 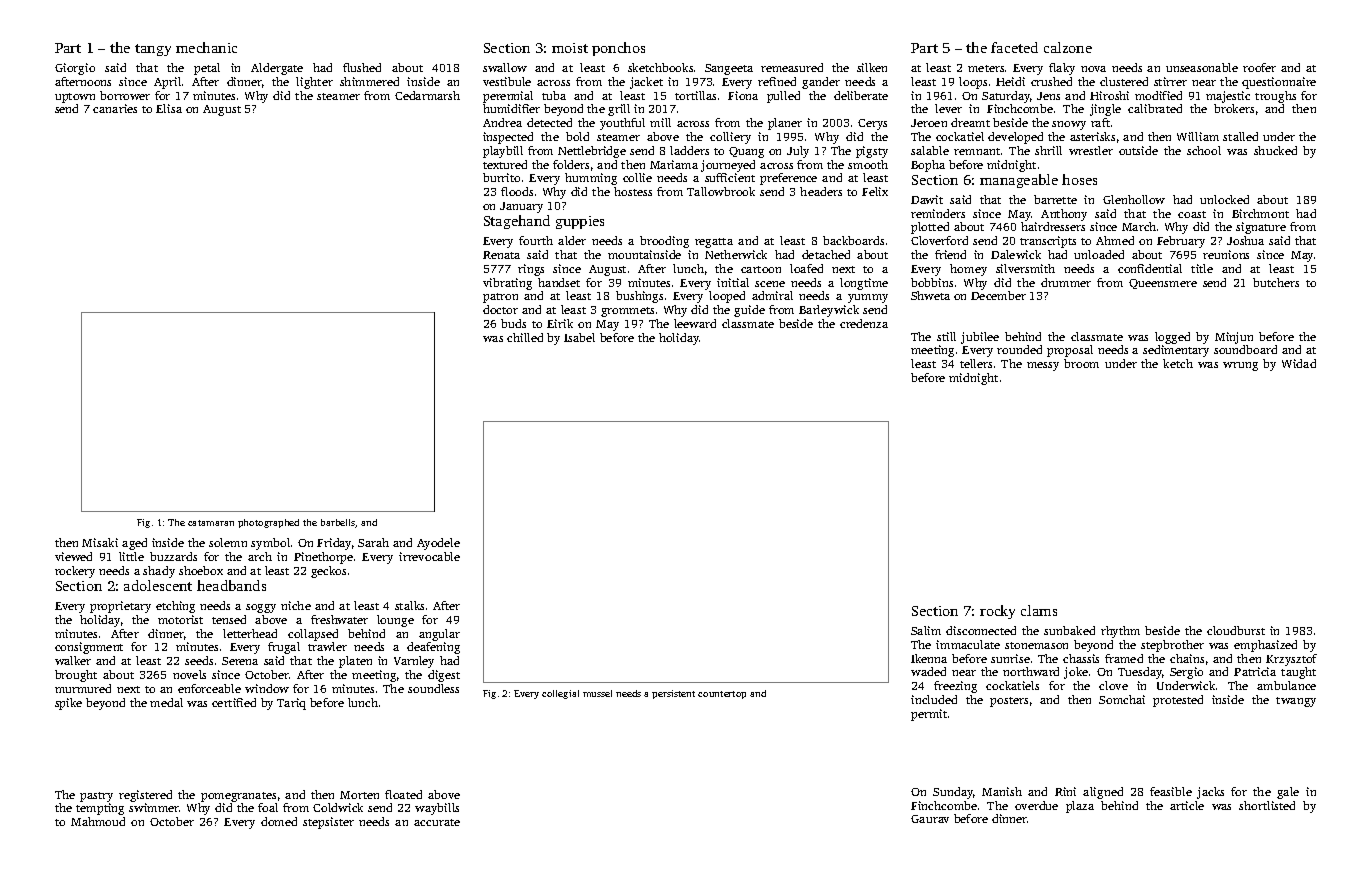 I want to click on humidifier, so click(x=511, y=108).
